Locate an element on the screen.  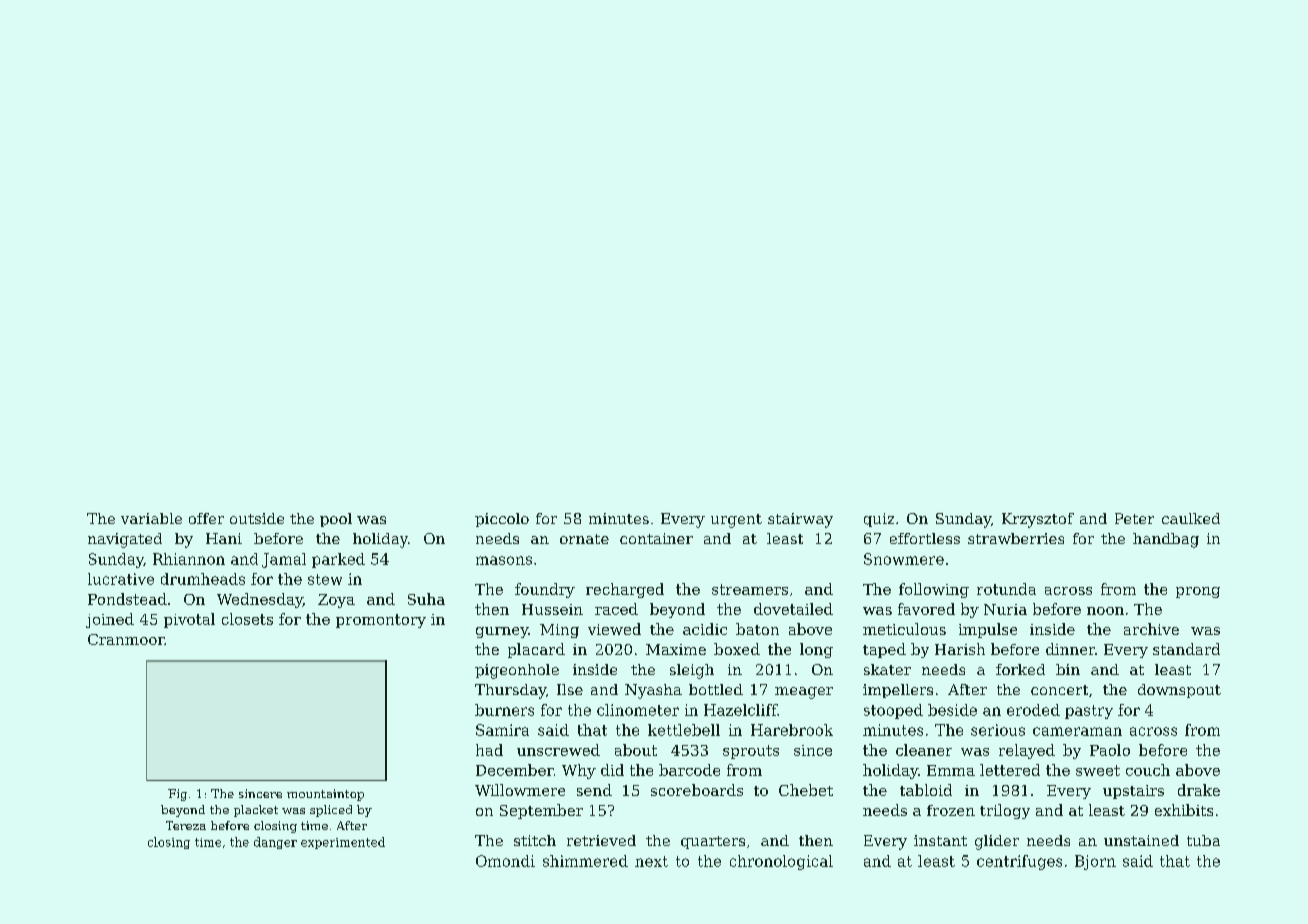
December is located at coordinates (515, 770).
